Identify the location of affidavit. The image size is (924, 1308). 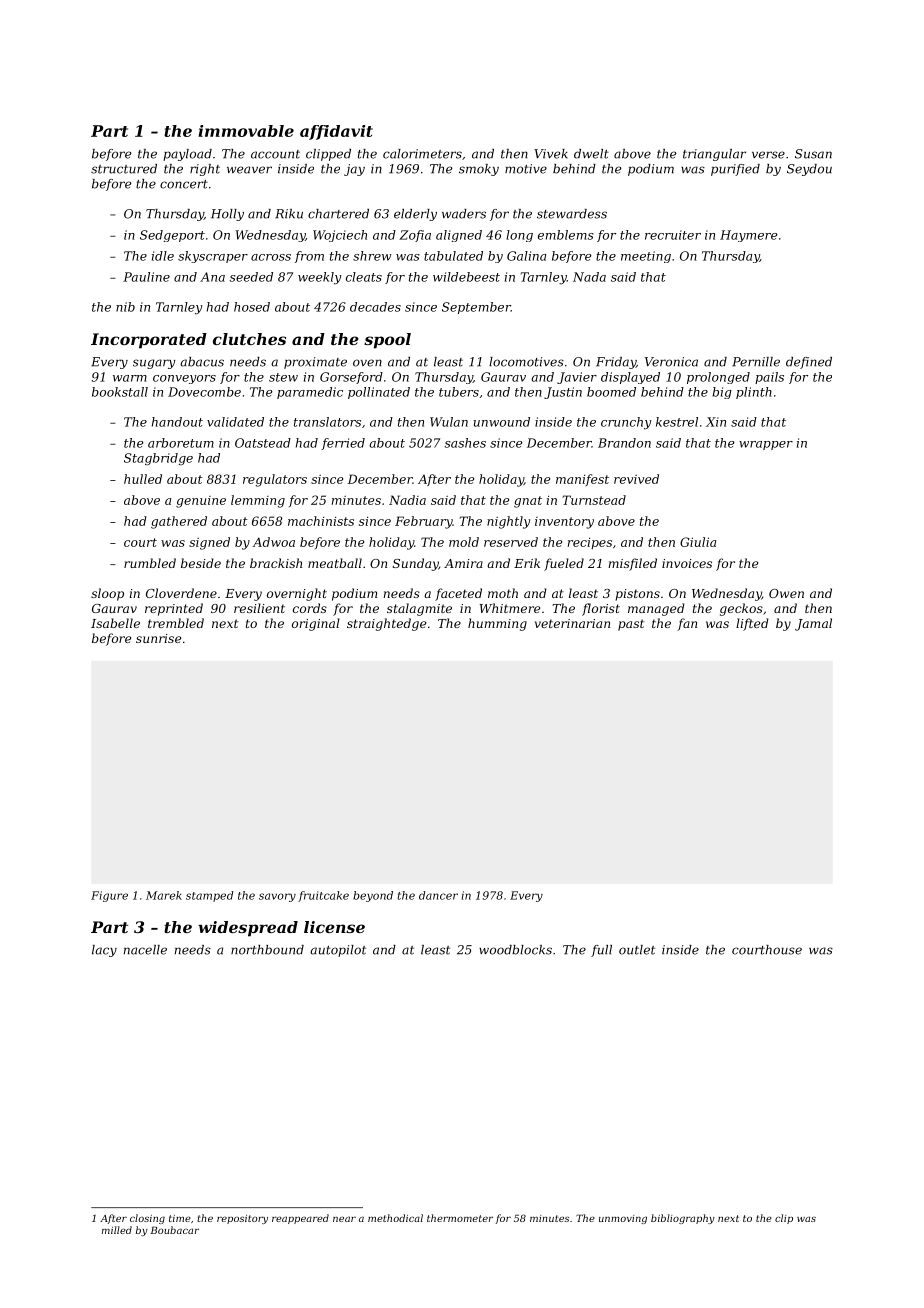
(336, 132).
